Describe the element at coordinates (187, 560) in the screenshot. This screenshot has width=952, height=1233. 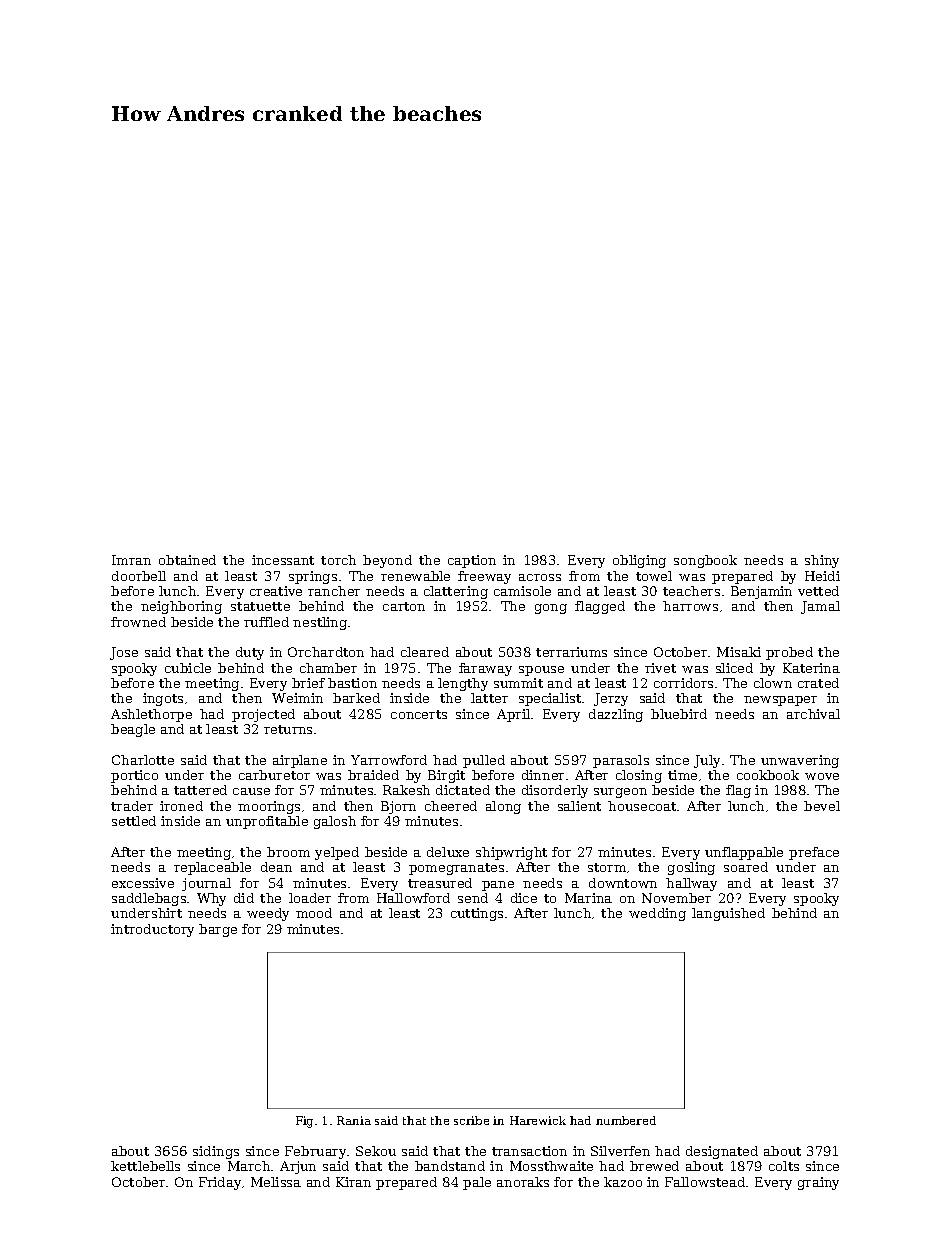
I see `obtained` at that location.
